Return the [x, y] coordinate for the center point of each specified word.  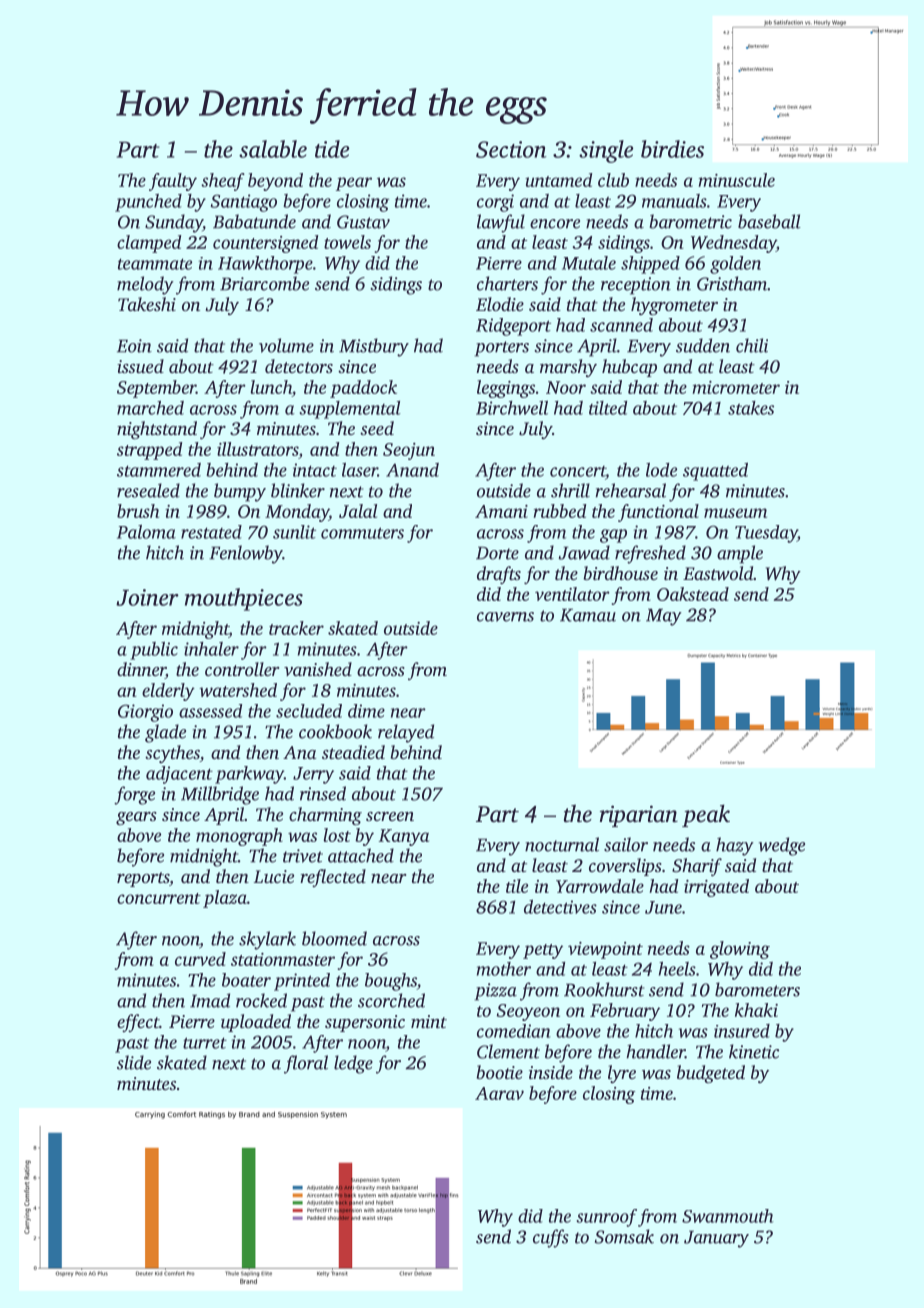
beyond [275, 182]
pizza [496, 992]
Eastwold [718, 573]
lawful [501, 223]
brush [138, 511]
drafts [499, 575]
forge [134, 795]
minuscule [737, 180]
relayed [406, 733]
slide [134, 1062]
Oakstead [693, 594]
